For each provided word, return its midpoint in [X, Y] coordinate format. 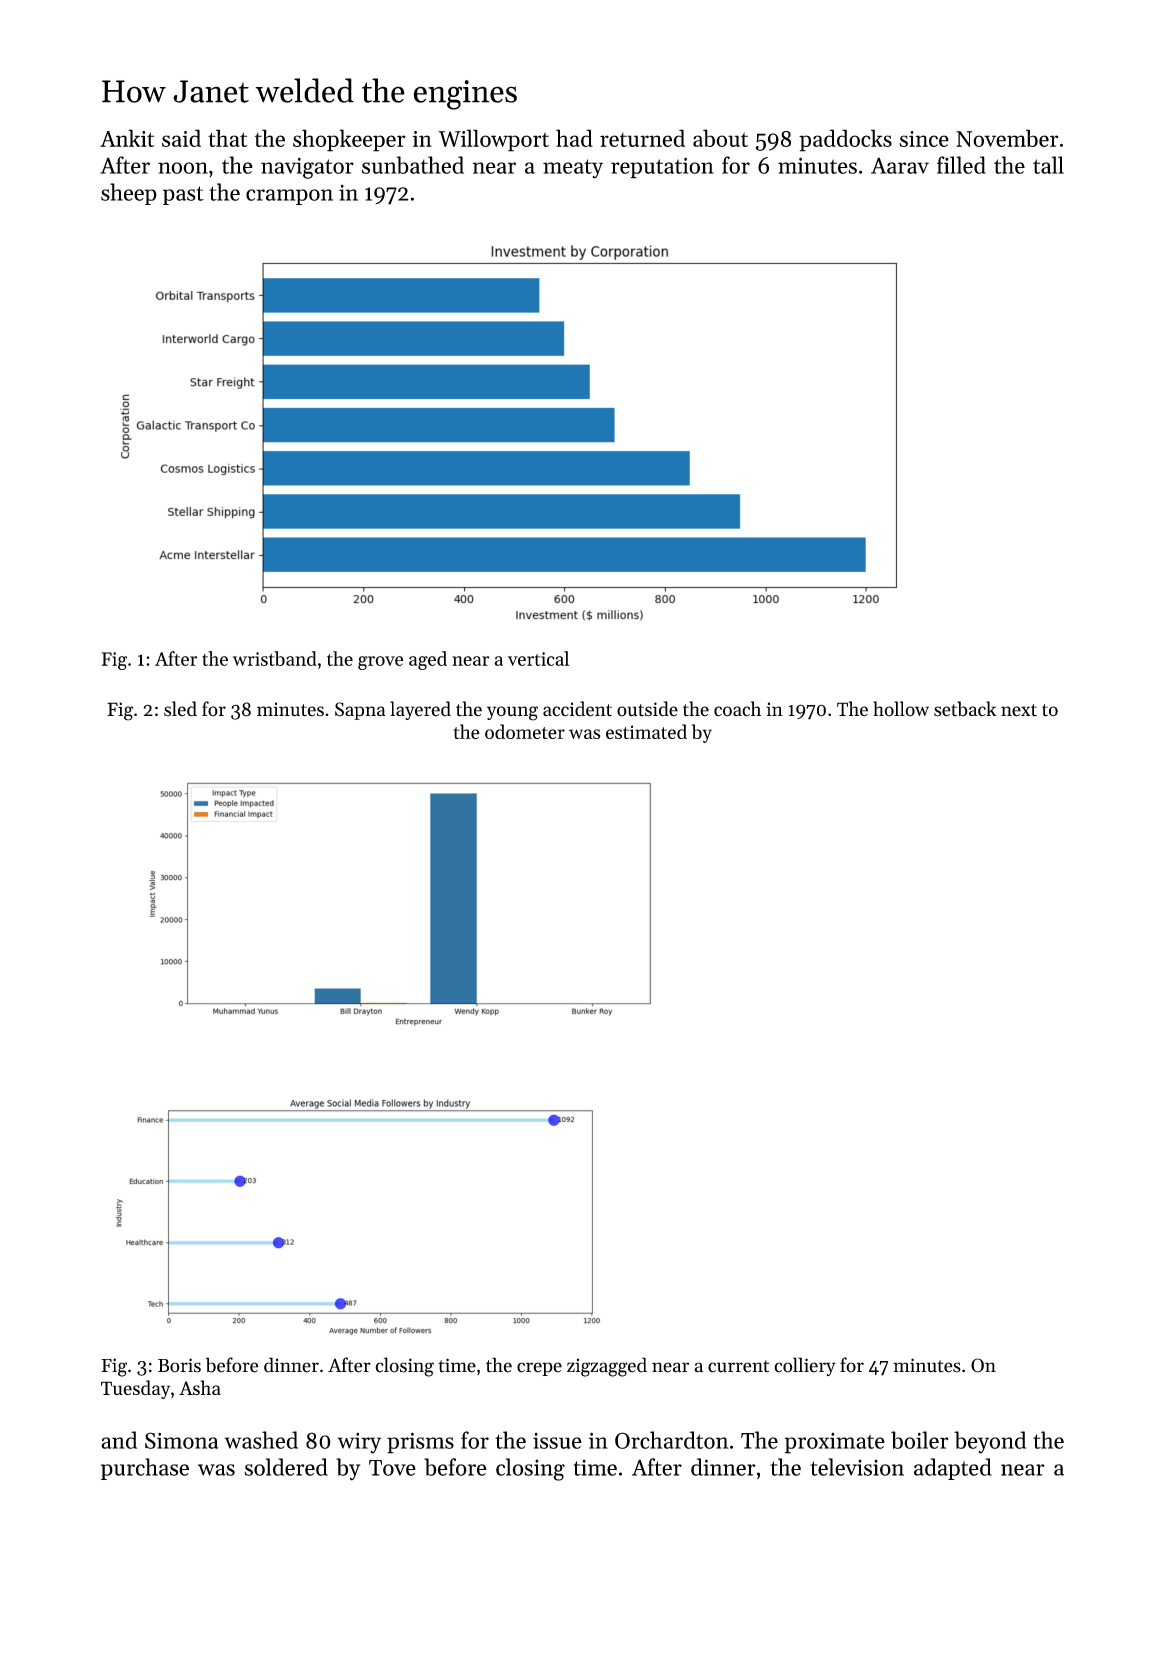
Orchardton [671, 1440]
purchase [145, 1469]
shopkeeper [349, 140]
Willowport [493, 140]
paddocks [845, 140]
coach [737, 709]
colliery [805, 1366]
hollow [901, 709]
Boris [179, 1365]
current [738, 1366]
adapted [953, 1469]
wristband [275, 658]
